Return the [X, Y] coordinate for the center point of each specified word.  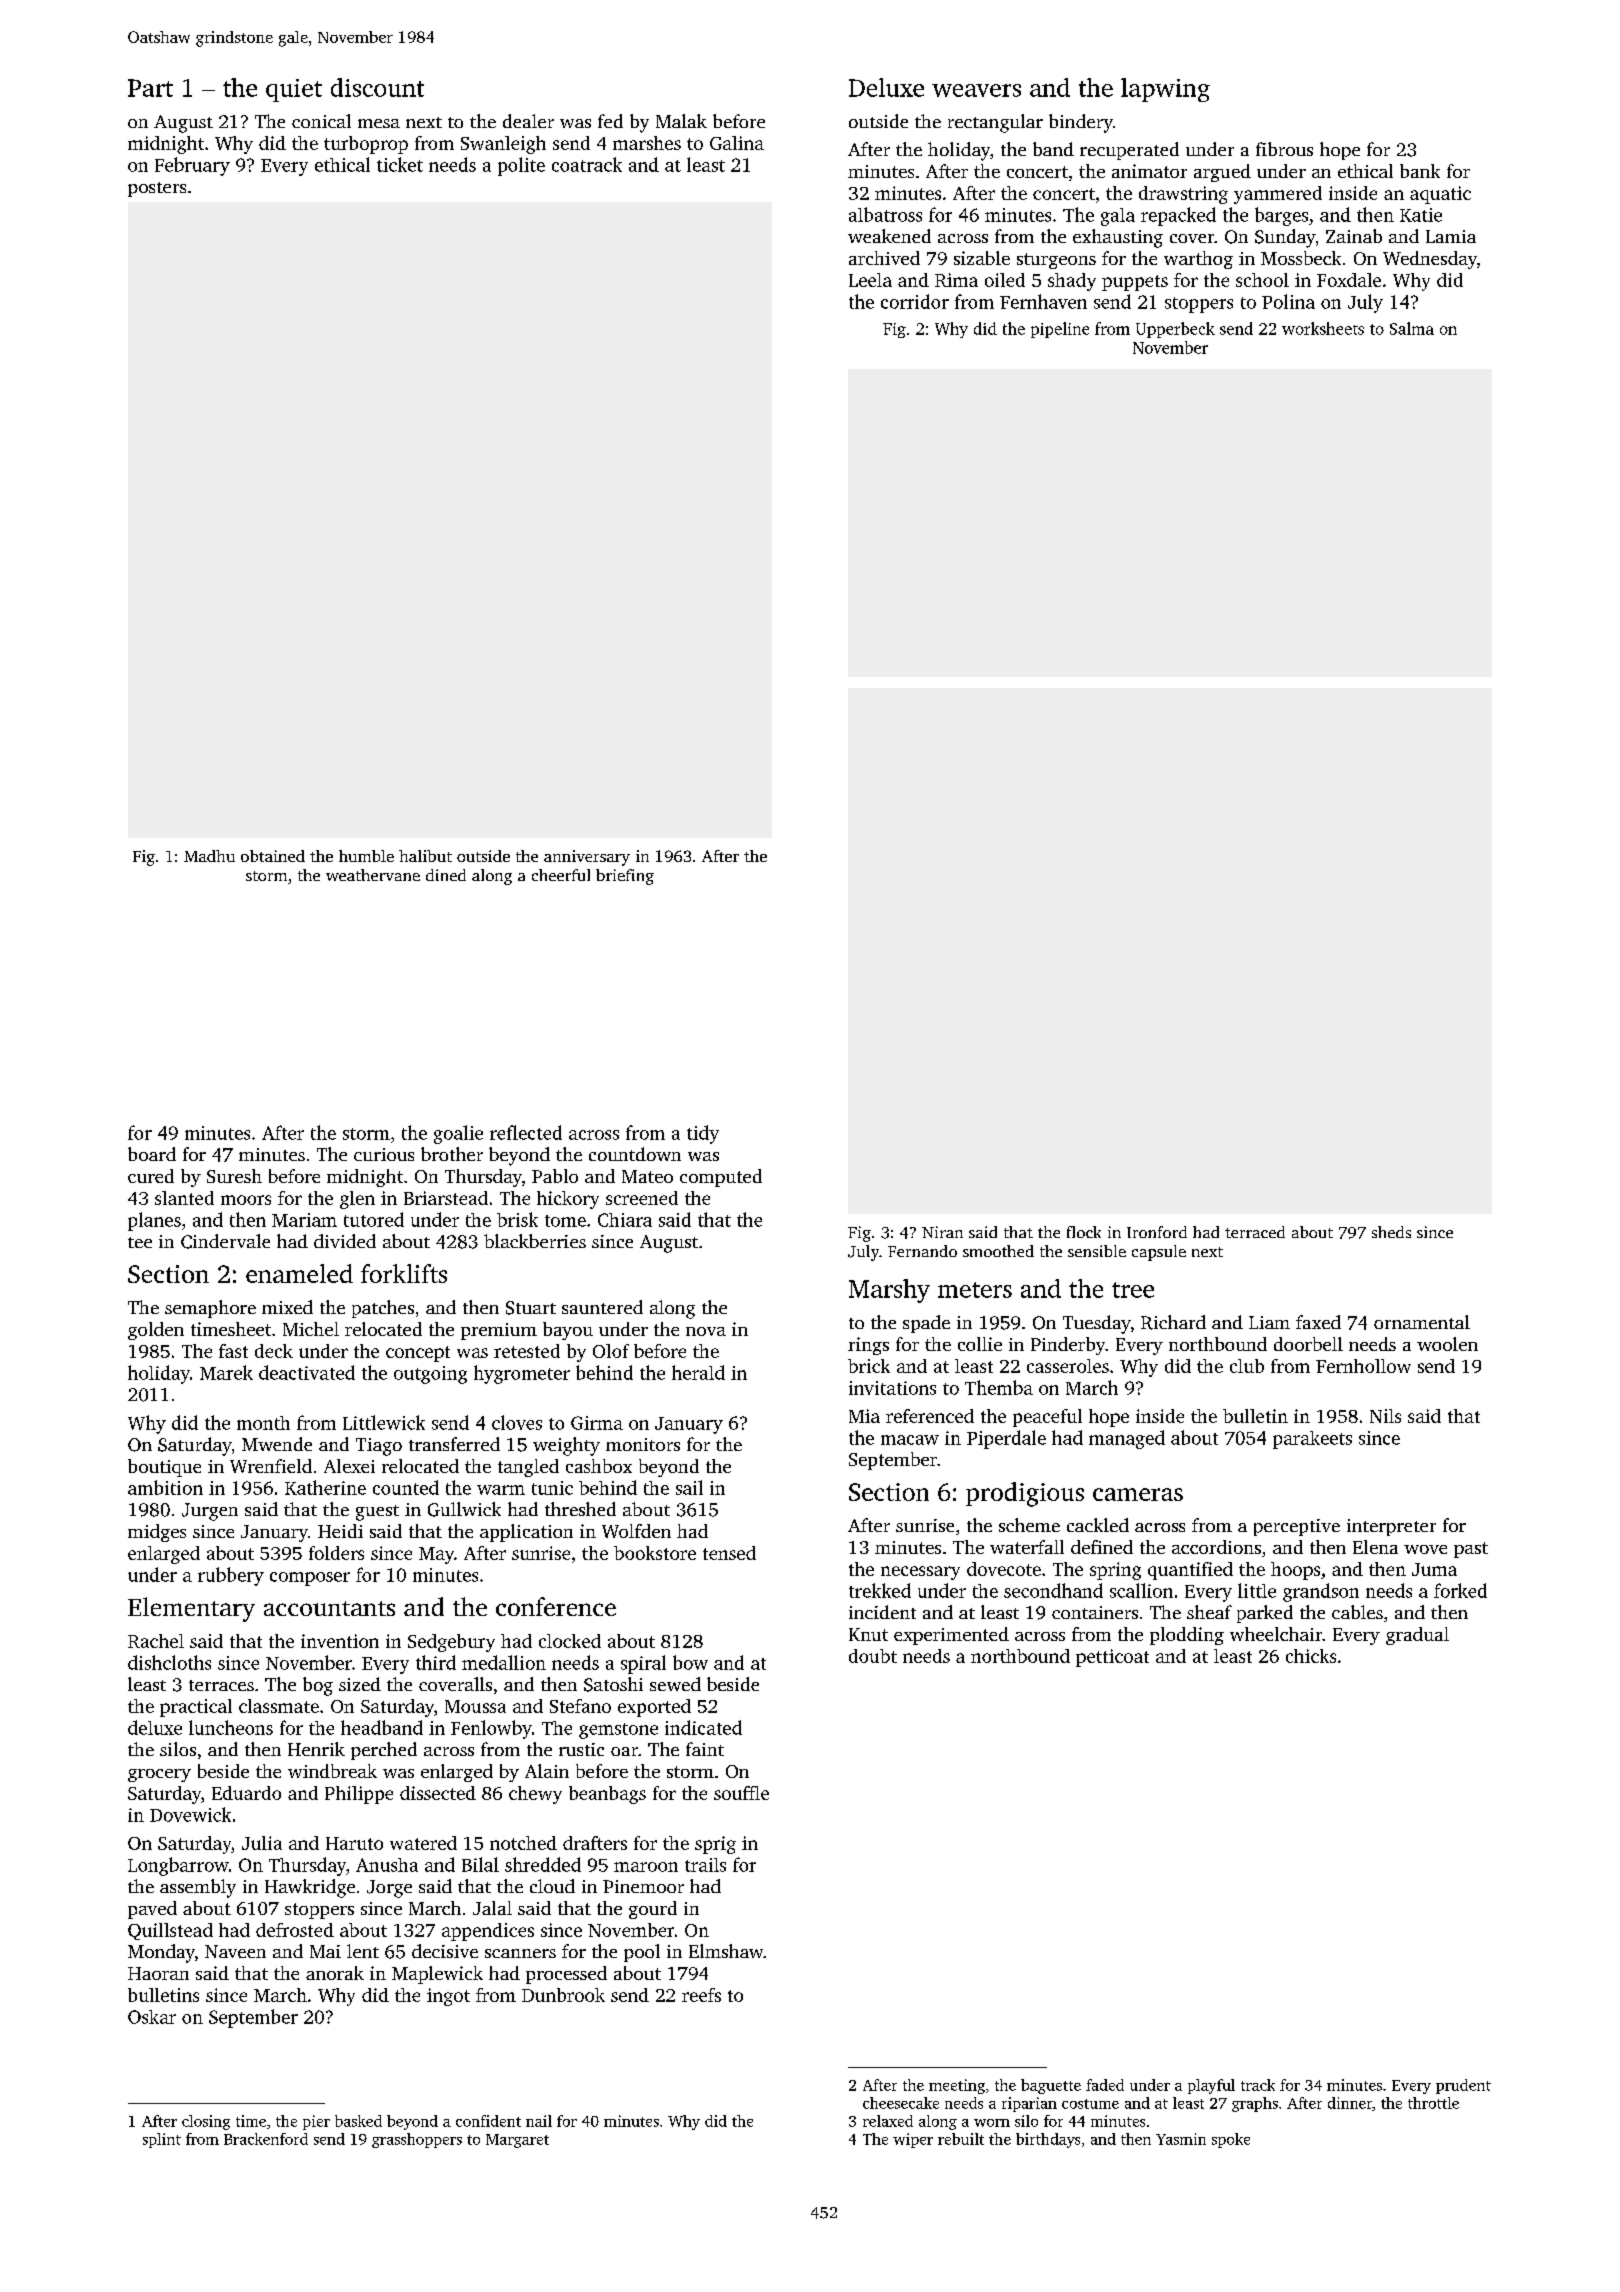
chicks [1311, 1656]
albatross [885, 214]
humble [366, 856]
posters [157, 189]
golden [156, 1331]
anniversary [587, 858]
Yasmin [1181, 2139]
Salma [1412, 328]
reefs [701, 1995]
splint [162, 2140]
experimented [951, 1636]
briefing [625, 877]
